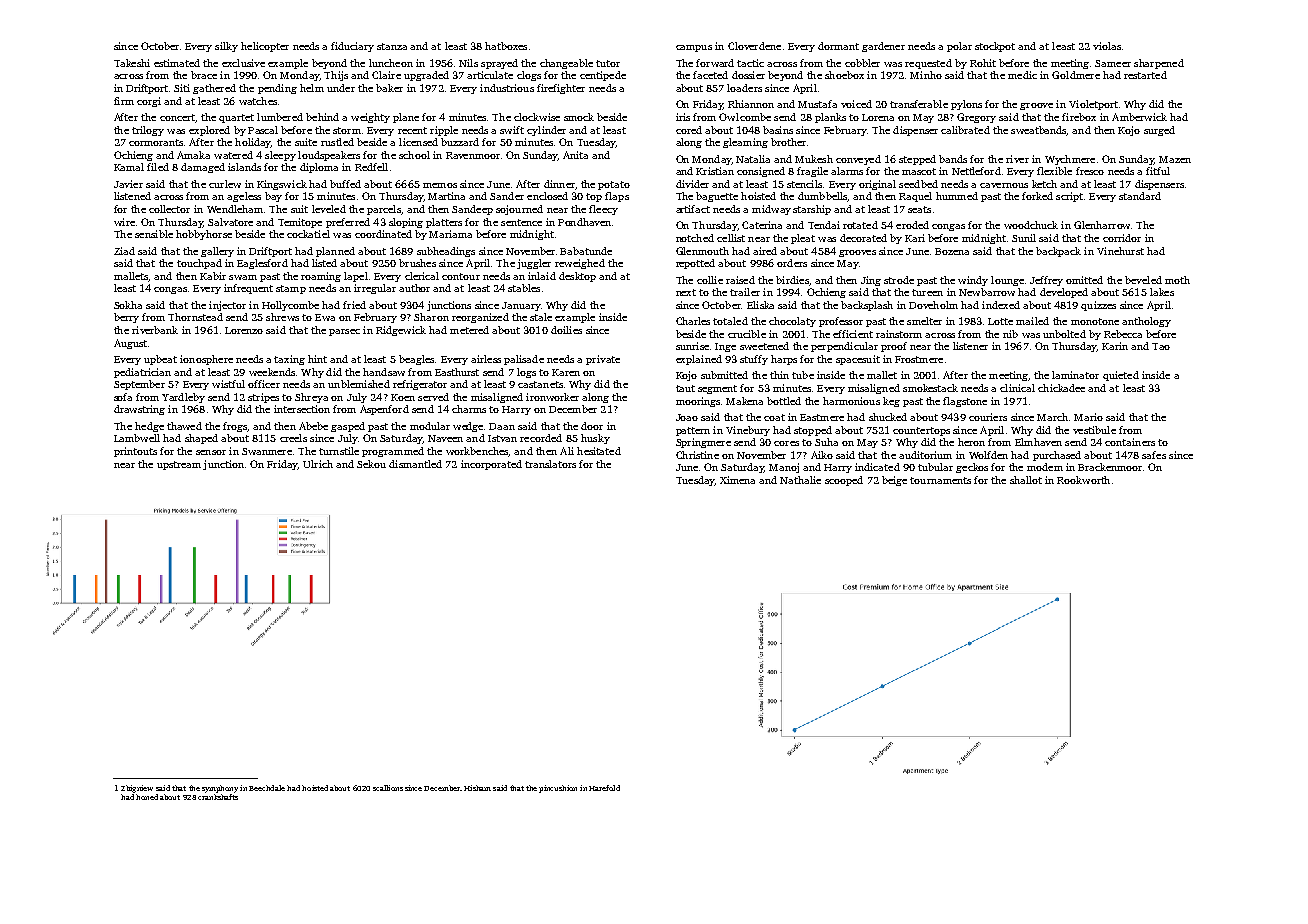 The width and height of the image is (1308, 924). Describe the element at coordinates (506, 46) in the image. I see `hatboxes` at that location.
